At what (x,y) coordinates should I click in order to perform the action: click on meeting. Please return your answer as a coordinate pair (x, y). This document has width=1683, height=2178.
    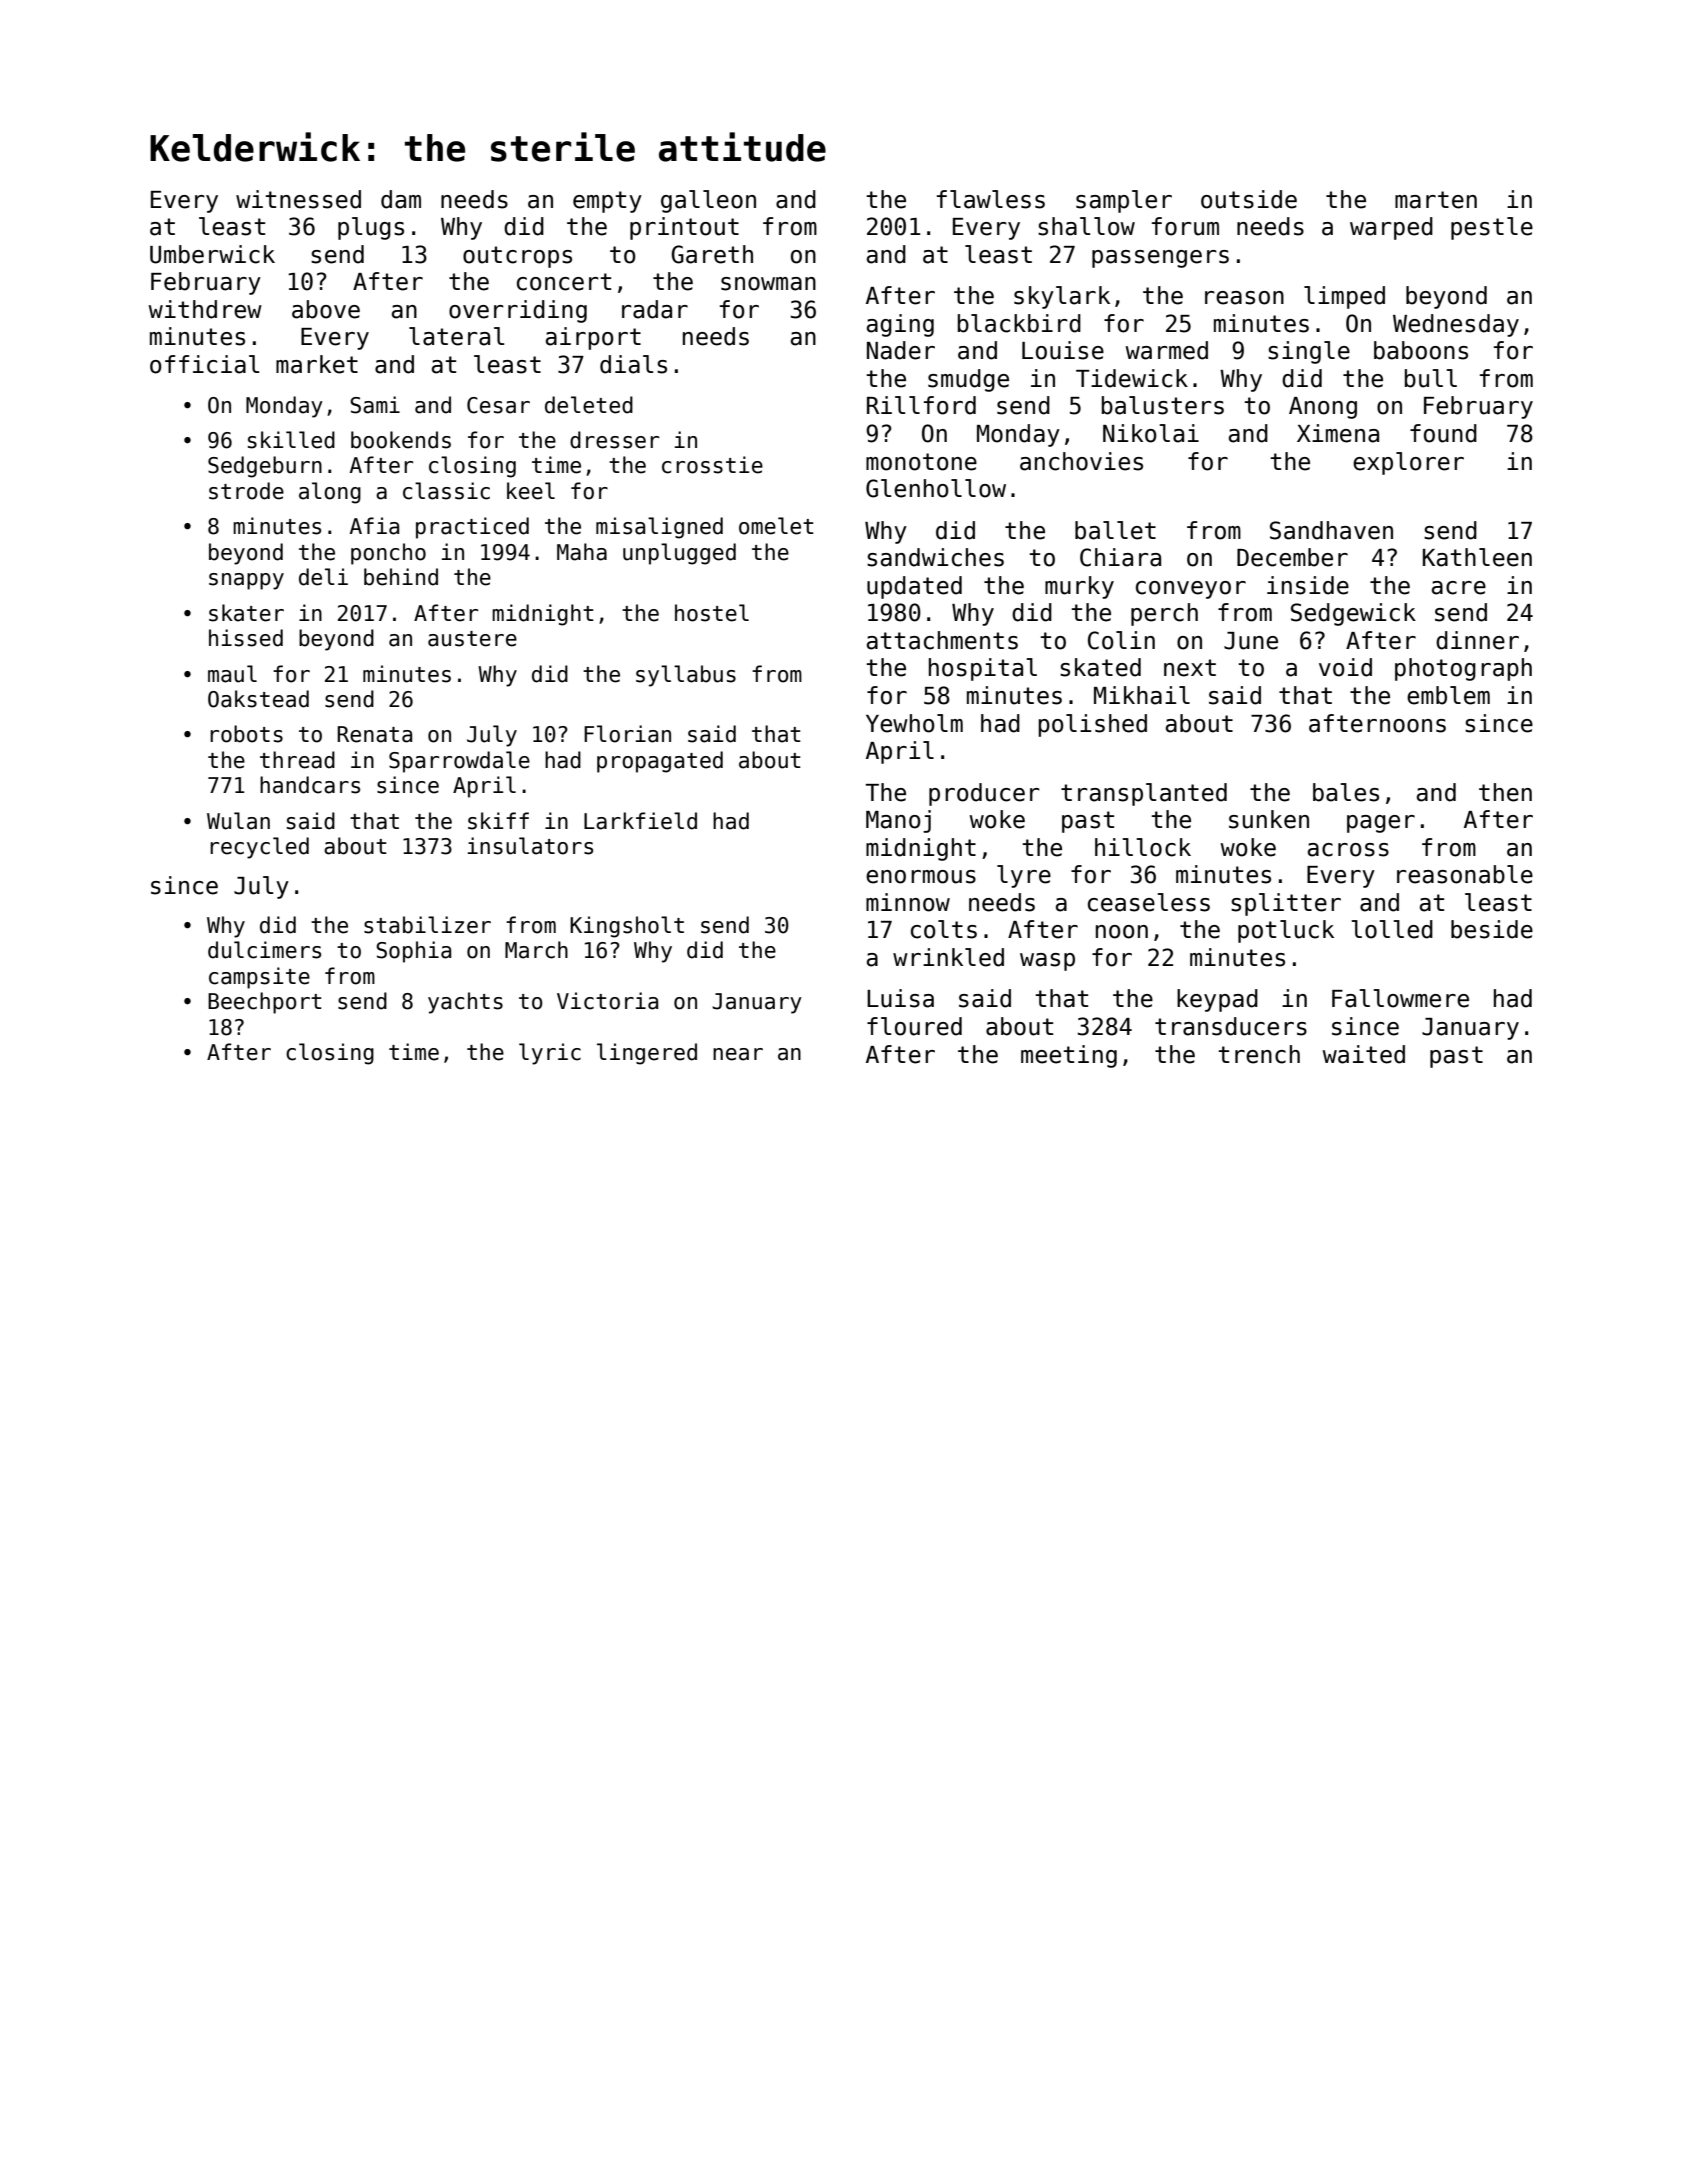
    Looking at the image, I should click on (1069, 1056).
